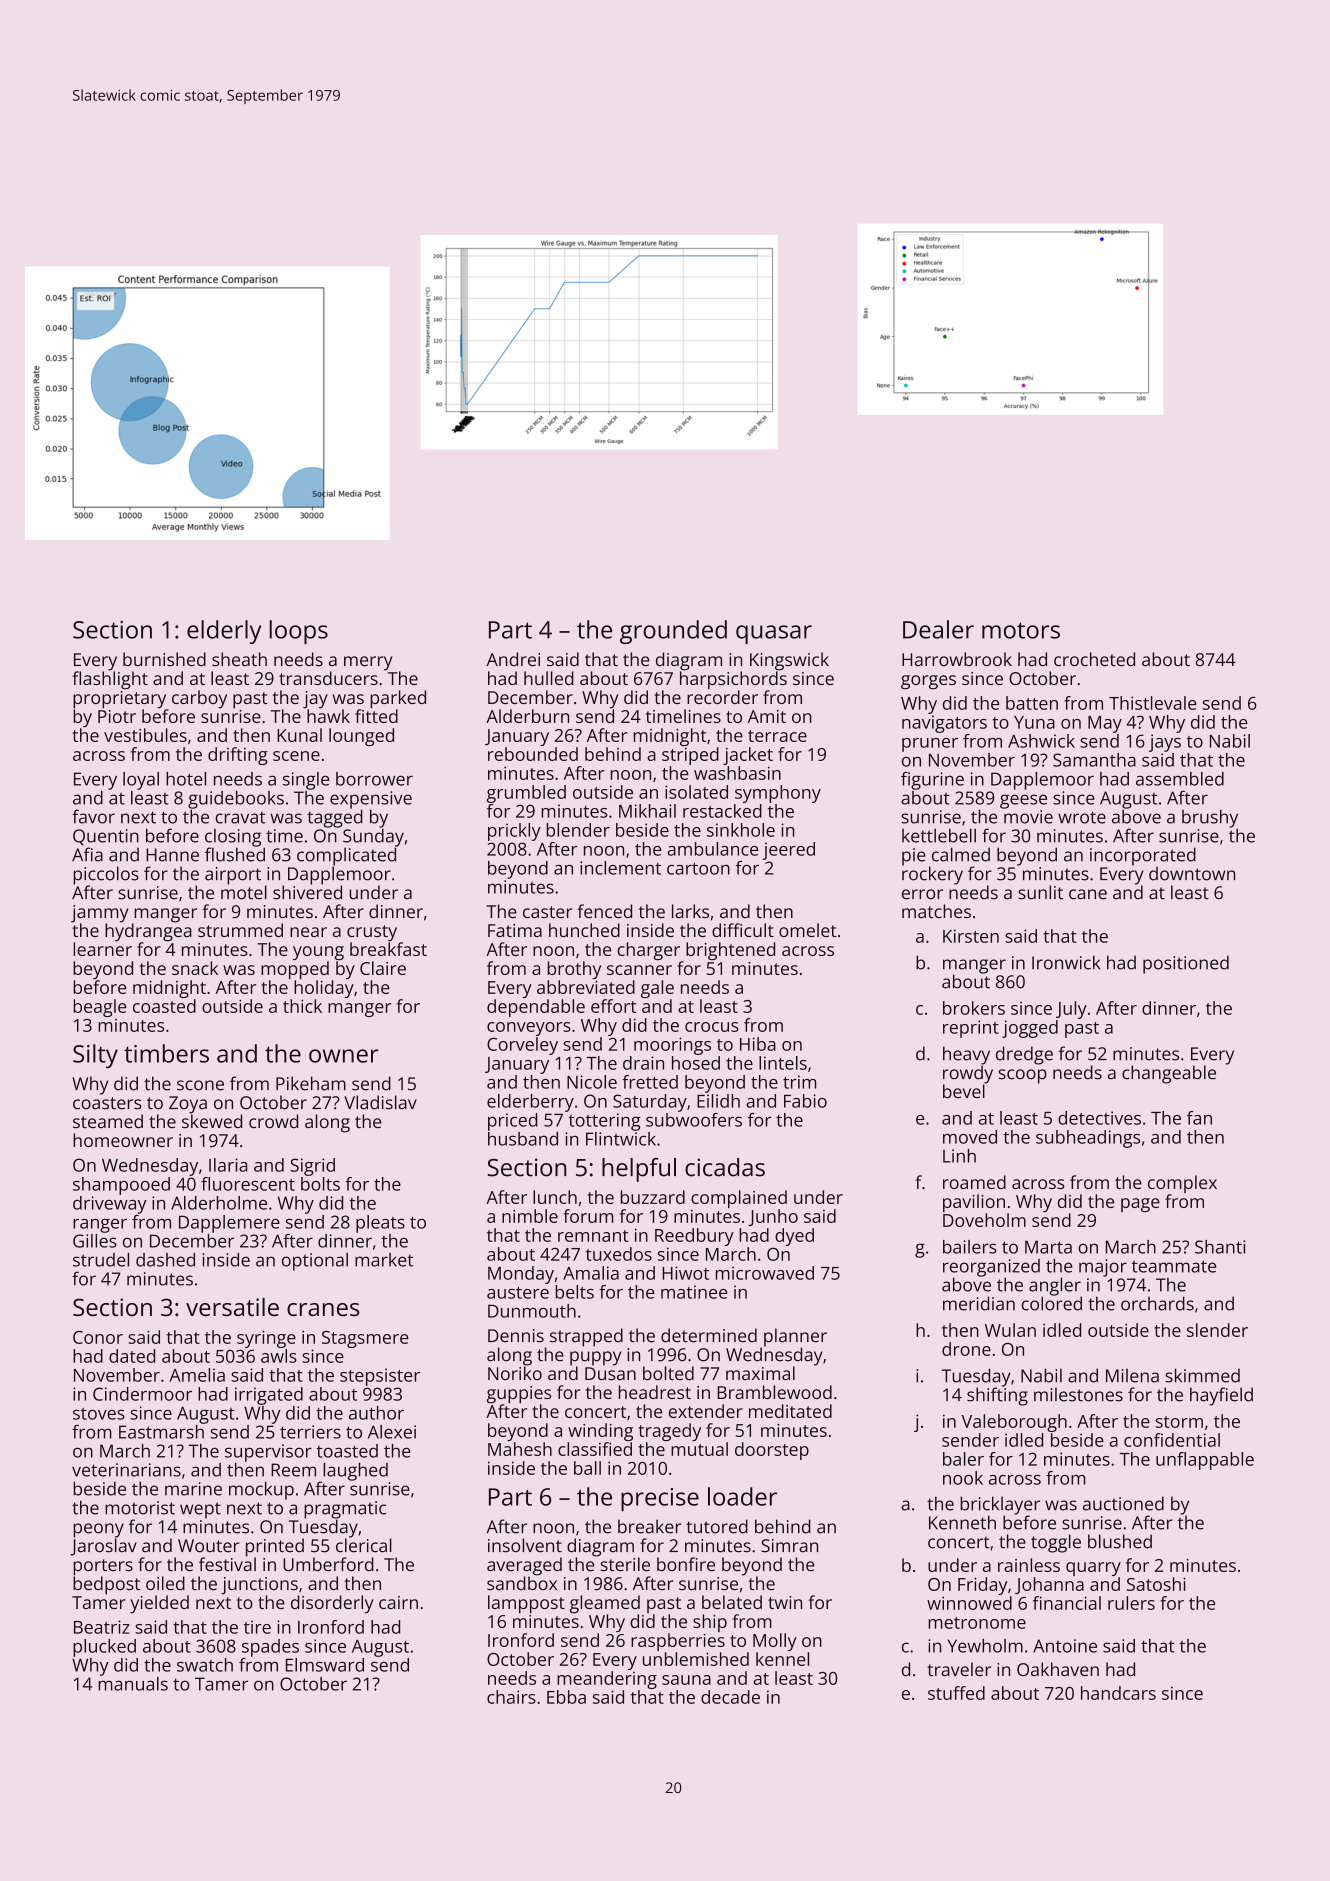 Image resolution: width=1330 pixels, height=1881 pixels. I want to click on Corveley, so click(522, 1046).
